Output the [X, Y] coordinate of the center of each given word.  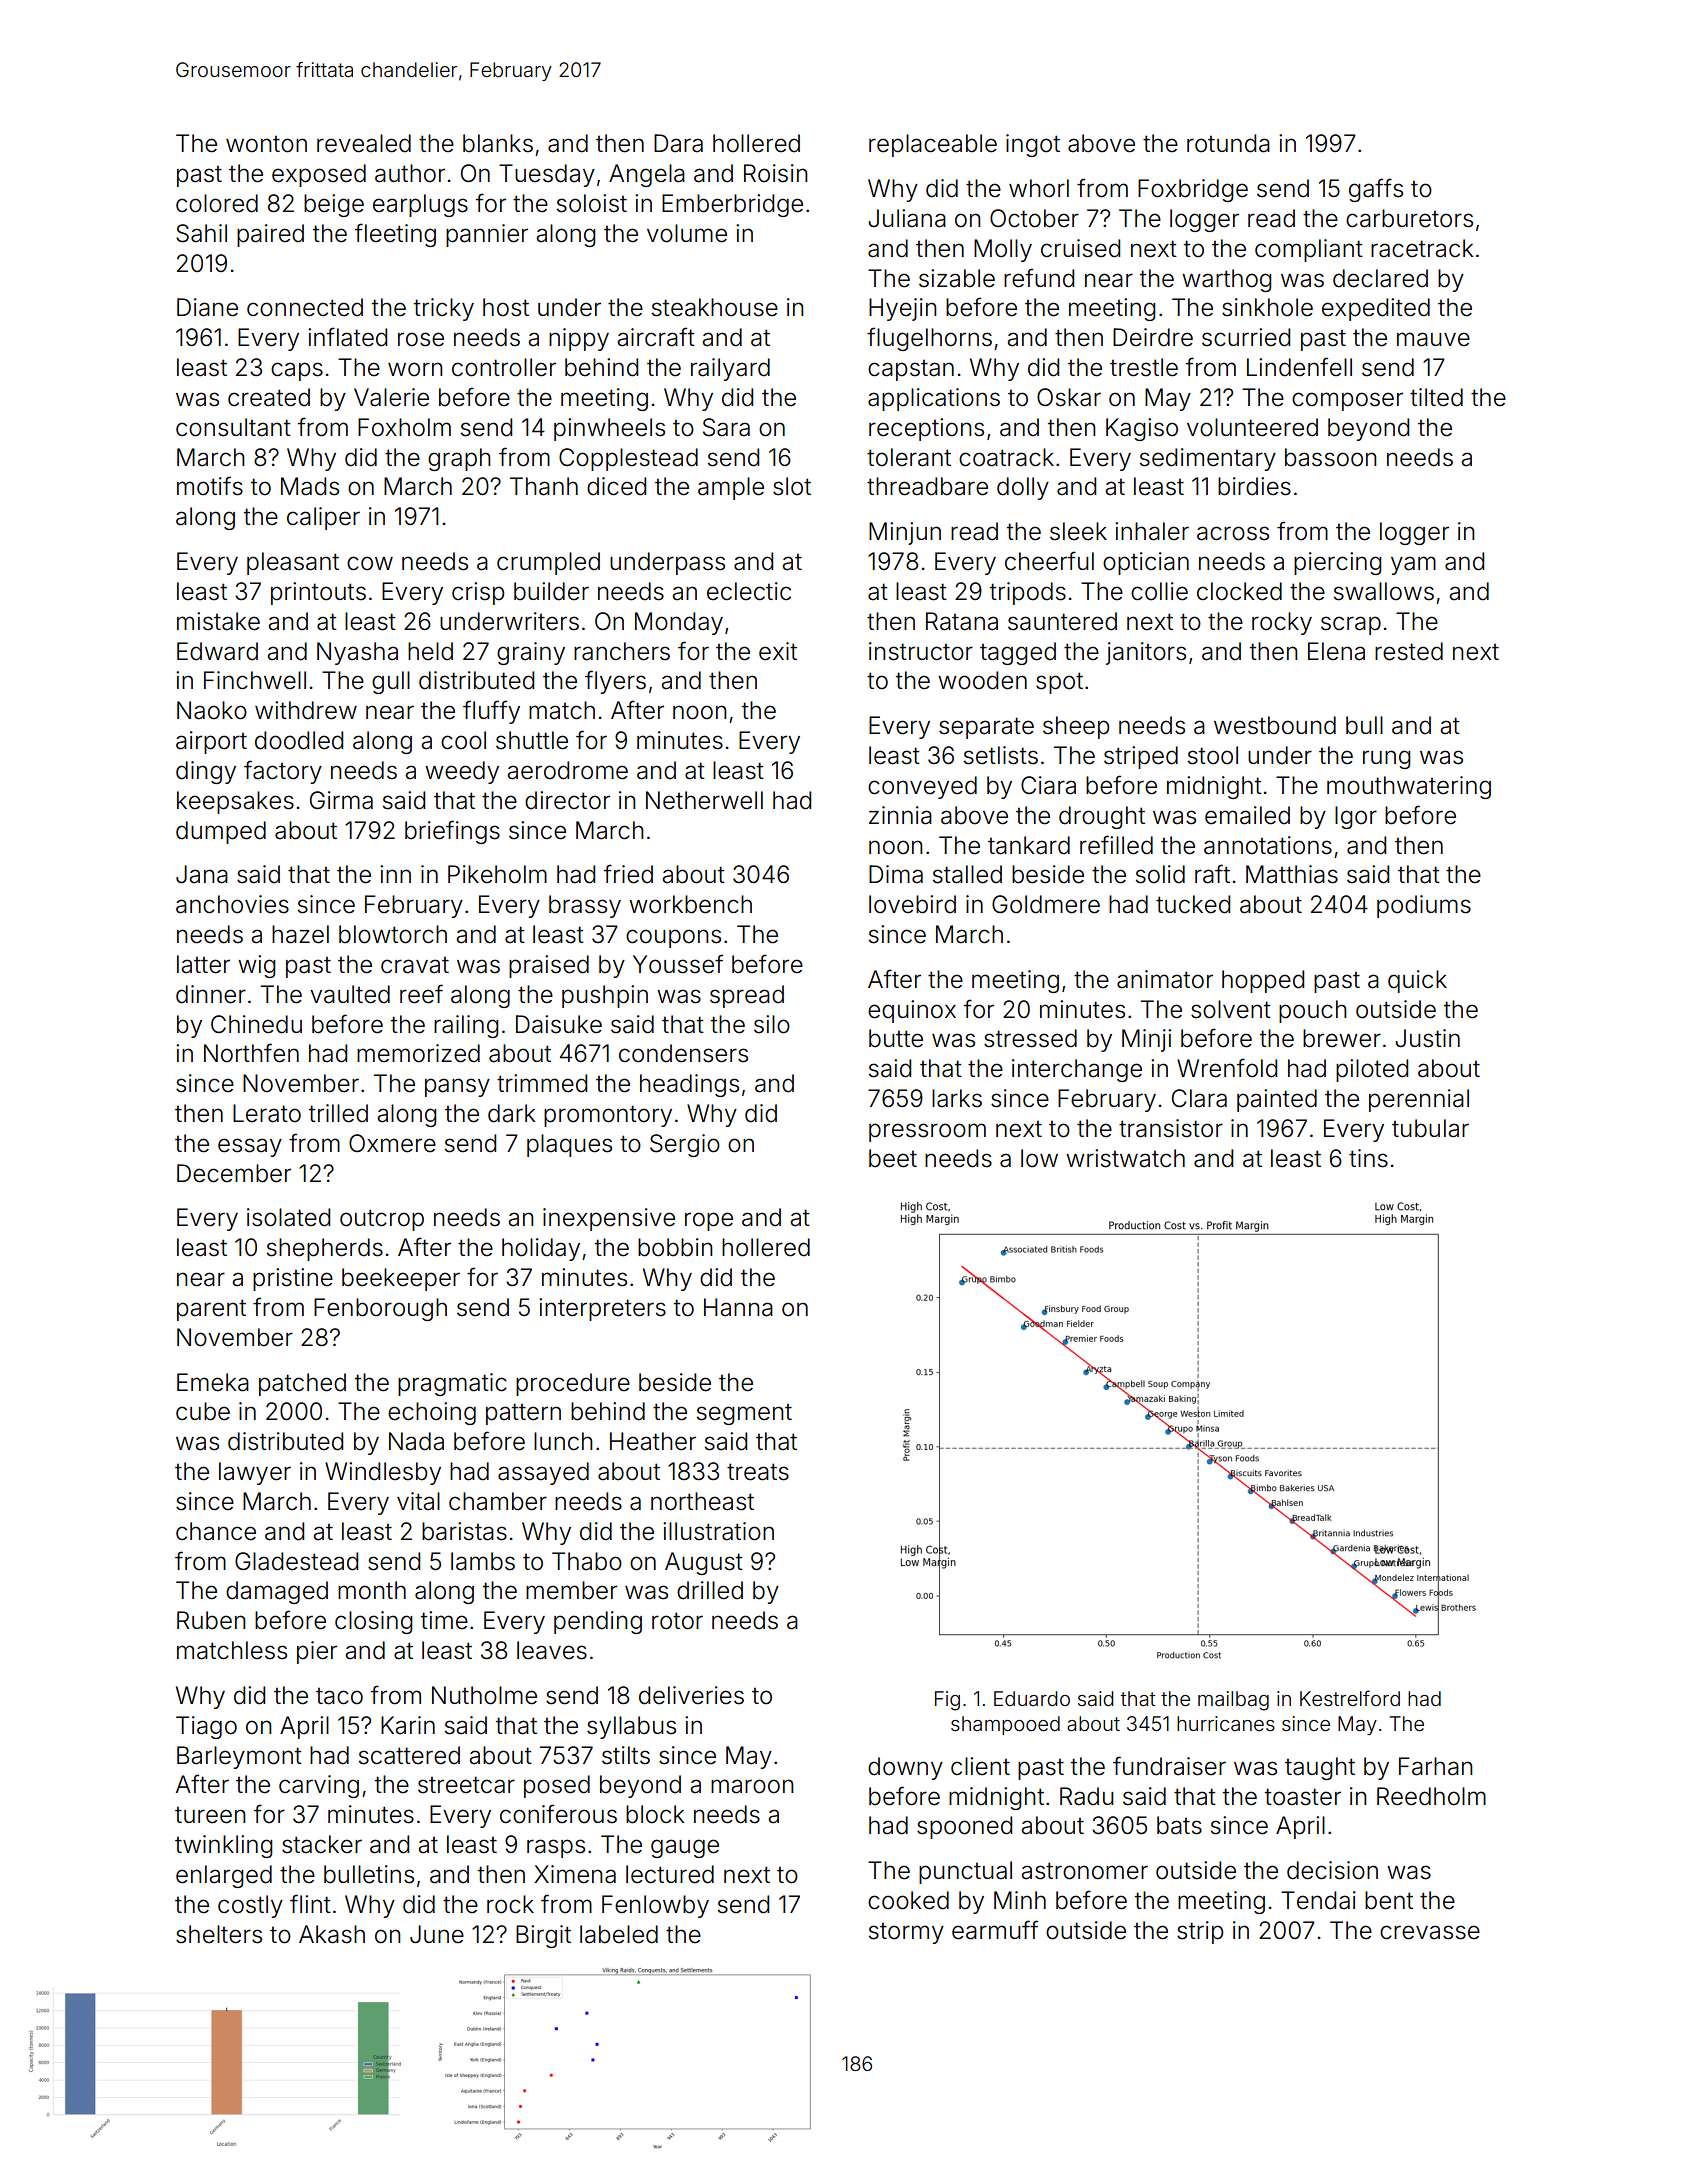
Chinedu [256, 1024]
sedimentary [1208, 459]
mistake [218, 621]
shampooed [1005, 1725]
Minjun [905, 533]
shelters [219, 1934]
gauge [685, 1848]
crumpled [548, 563]
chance [216, 1531]
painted [1277, 1100]
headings [689, 1085]
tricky [444, 309]
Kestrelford [1350, 1698]
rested [1409, 651]
